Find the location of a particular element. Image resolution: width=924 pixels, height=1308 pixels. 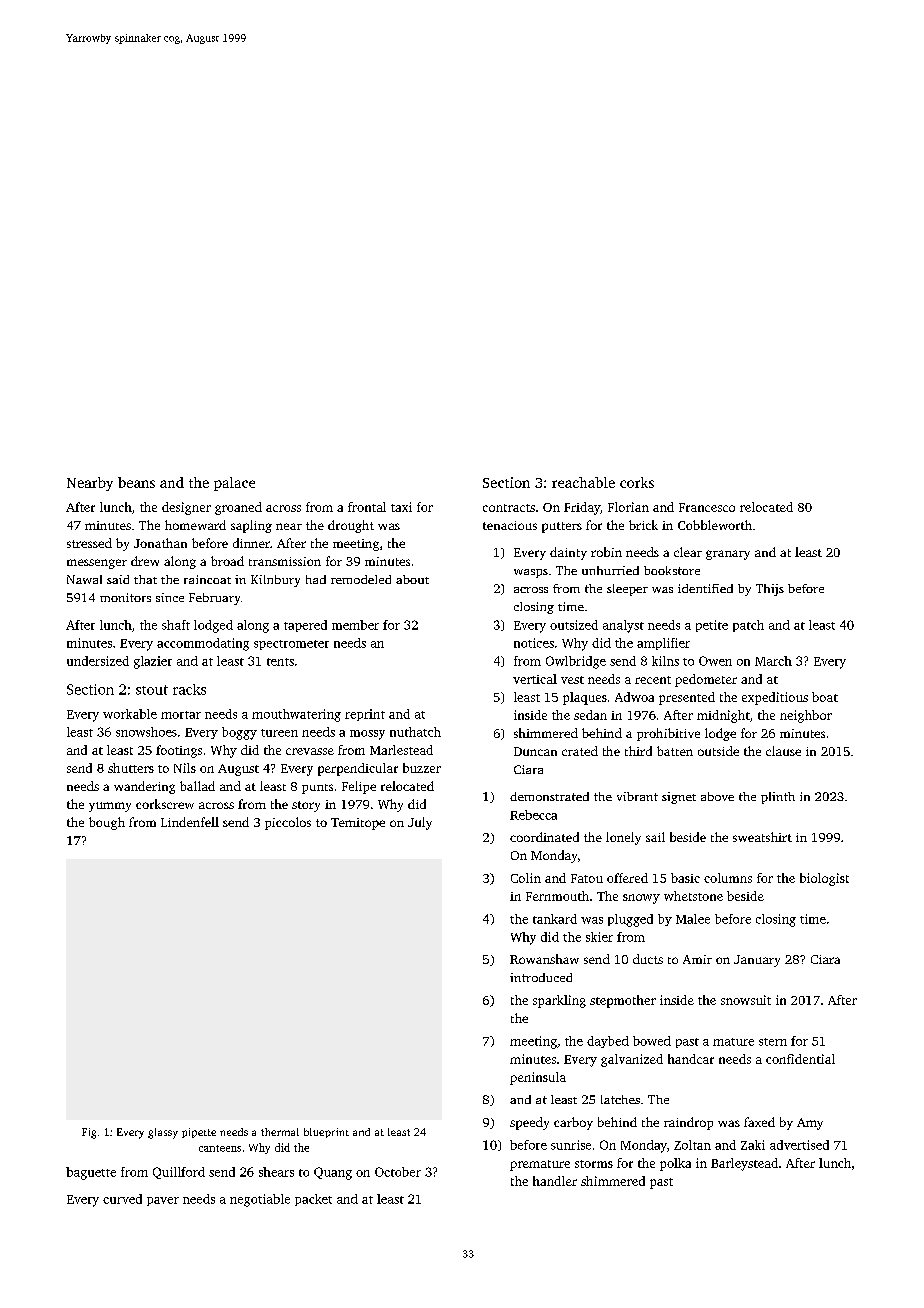

Lindenfell is located at coordinates (190, 822).
